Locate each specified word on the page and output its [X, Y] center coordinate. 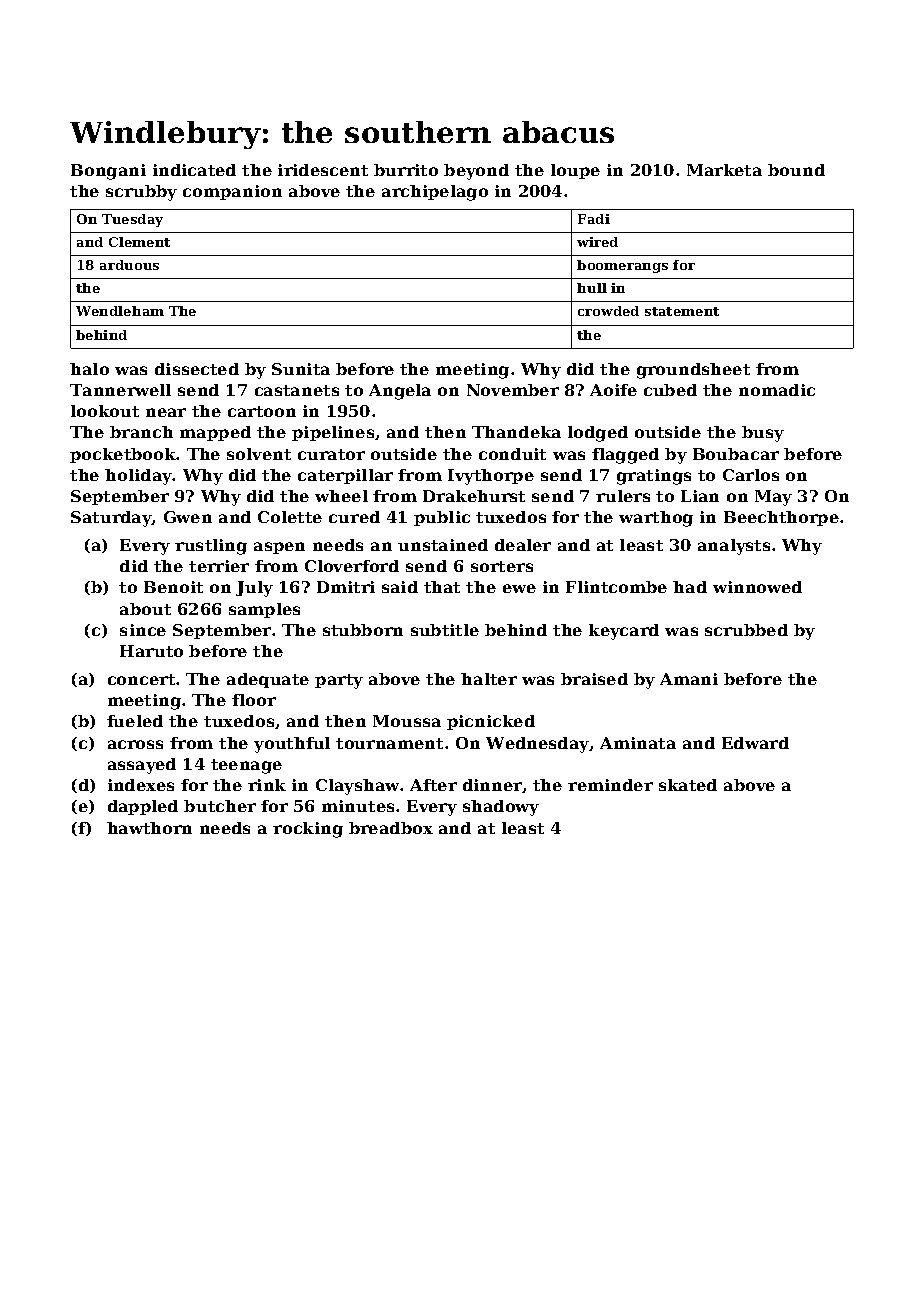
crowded [608, 311]
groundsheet [693, 371]
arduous [129, 265]
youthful [292, 745]
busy [763, 434]
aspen [279, 548]
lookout [105, 411]
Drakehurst [474, 496]
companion [232, 192]
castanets [297, 390]
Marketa [724, 170]
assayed [142, 766]
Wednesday [537, 745]
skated [688, 785]
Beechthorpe [781, 518]
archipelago [435, 193]
